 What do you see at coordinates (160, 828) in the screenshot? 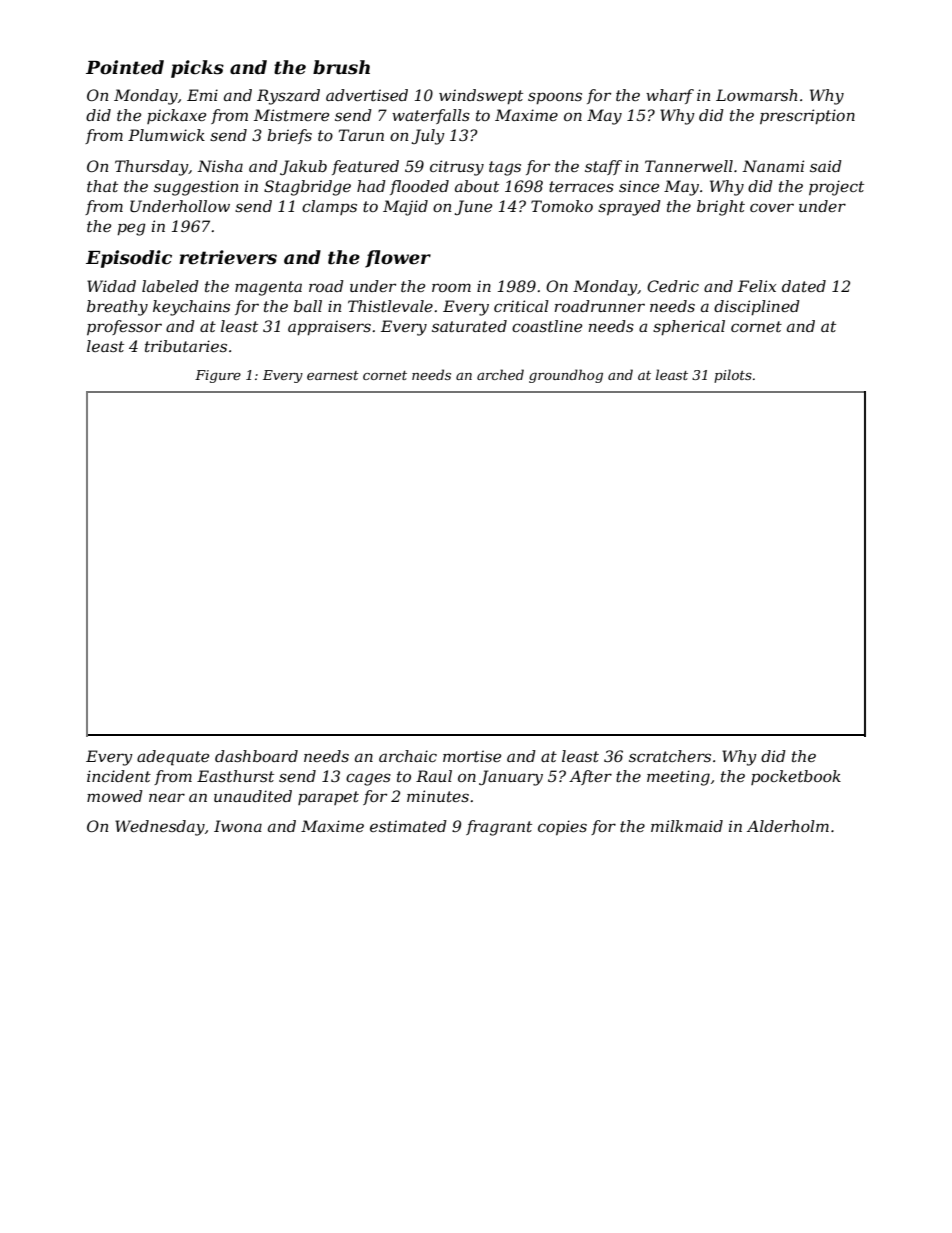
I see `Wednesday` at bounding box center [160, 828].
